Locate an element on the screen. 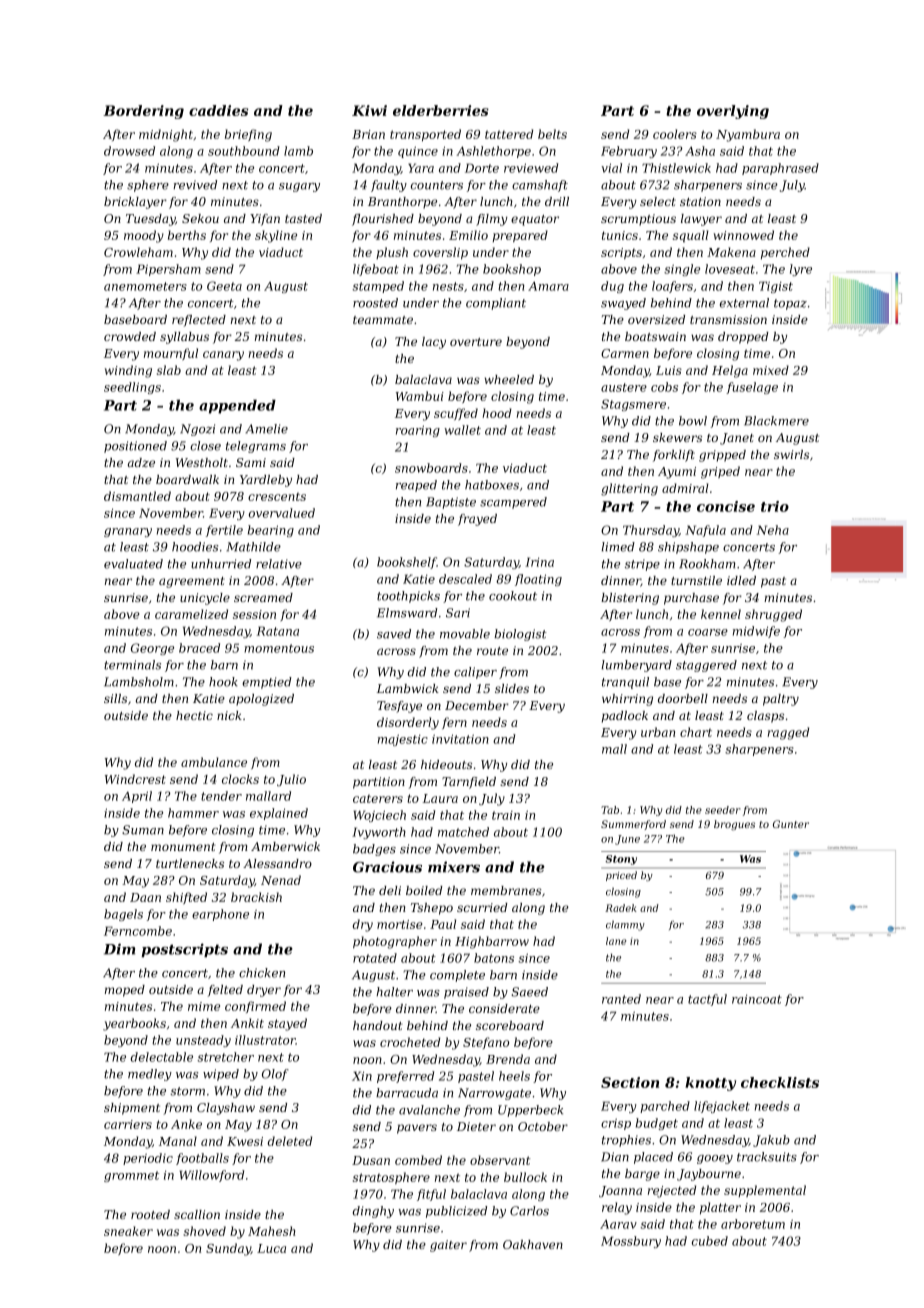 The height and width of the screenshot is (1308, 924). plush is located at coordinates (392, 253).
